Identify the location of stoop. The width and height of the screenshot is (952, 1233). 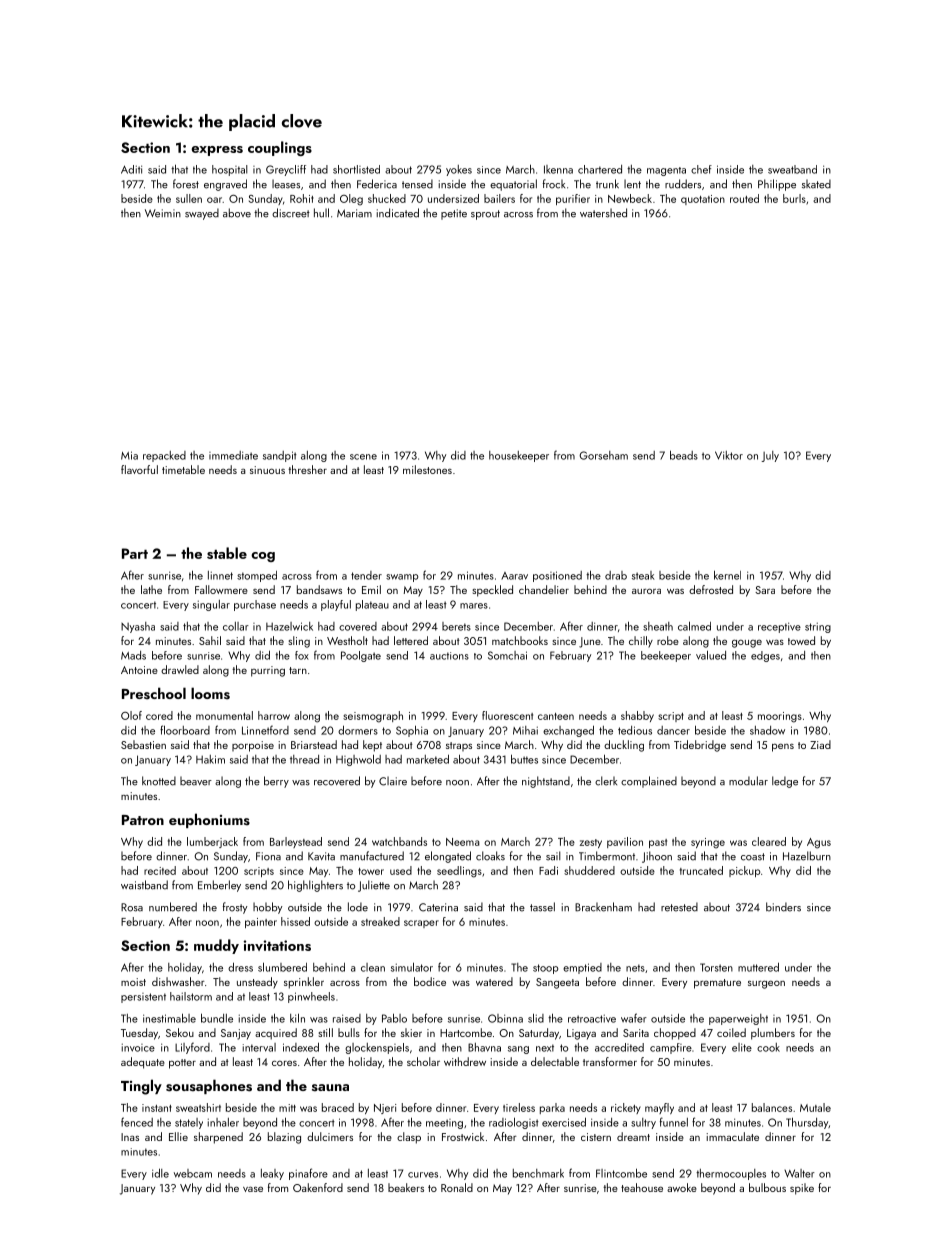
(545, 969).
